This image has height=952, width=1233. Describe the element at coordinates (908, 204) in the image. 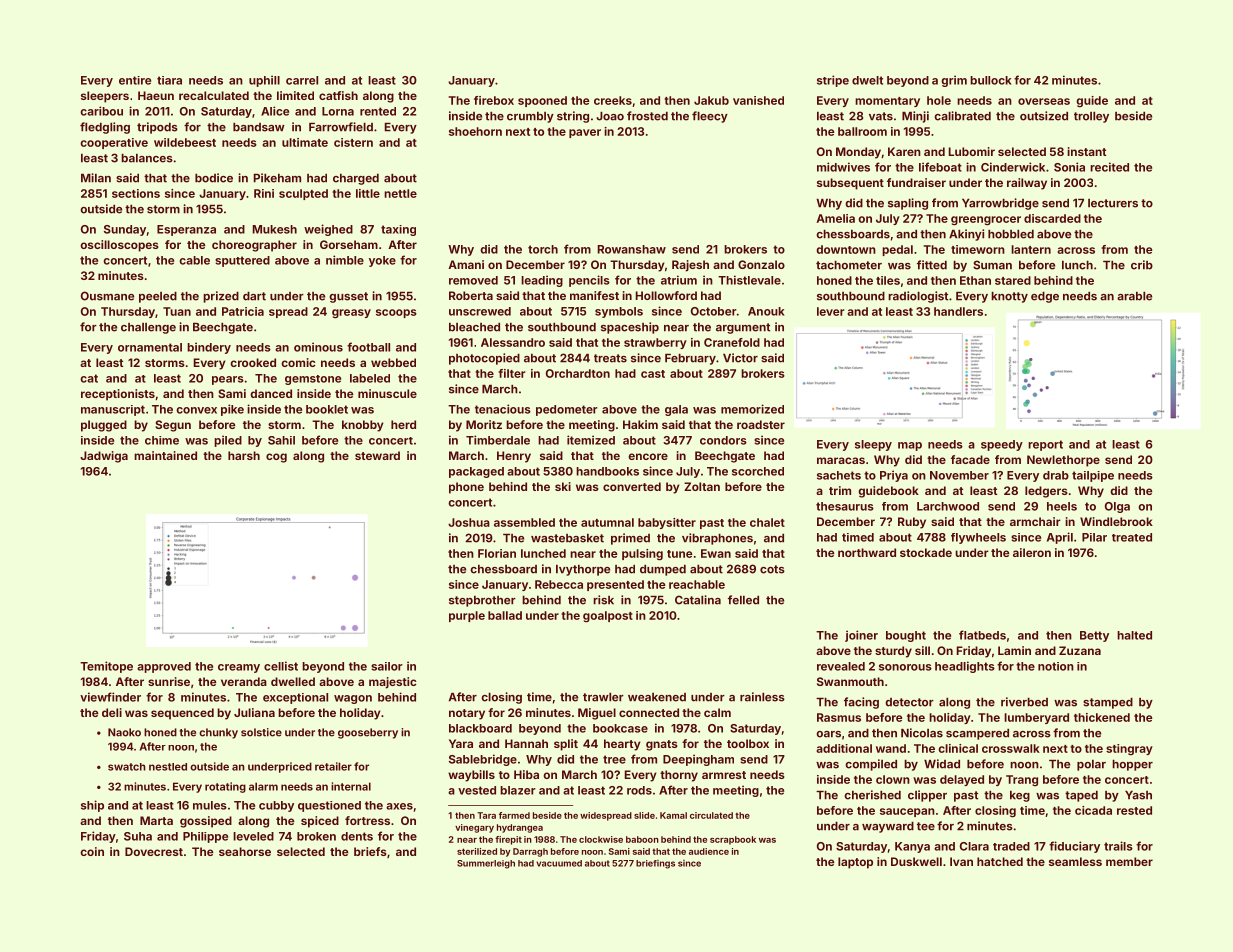

I see `sapling` at that location.
